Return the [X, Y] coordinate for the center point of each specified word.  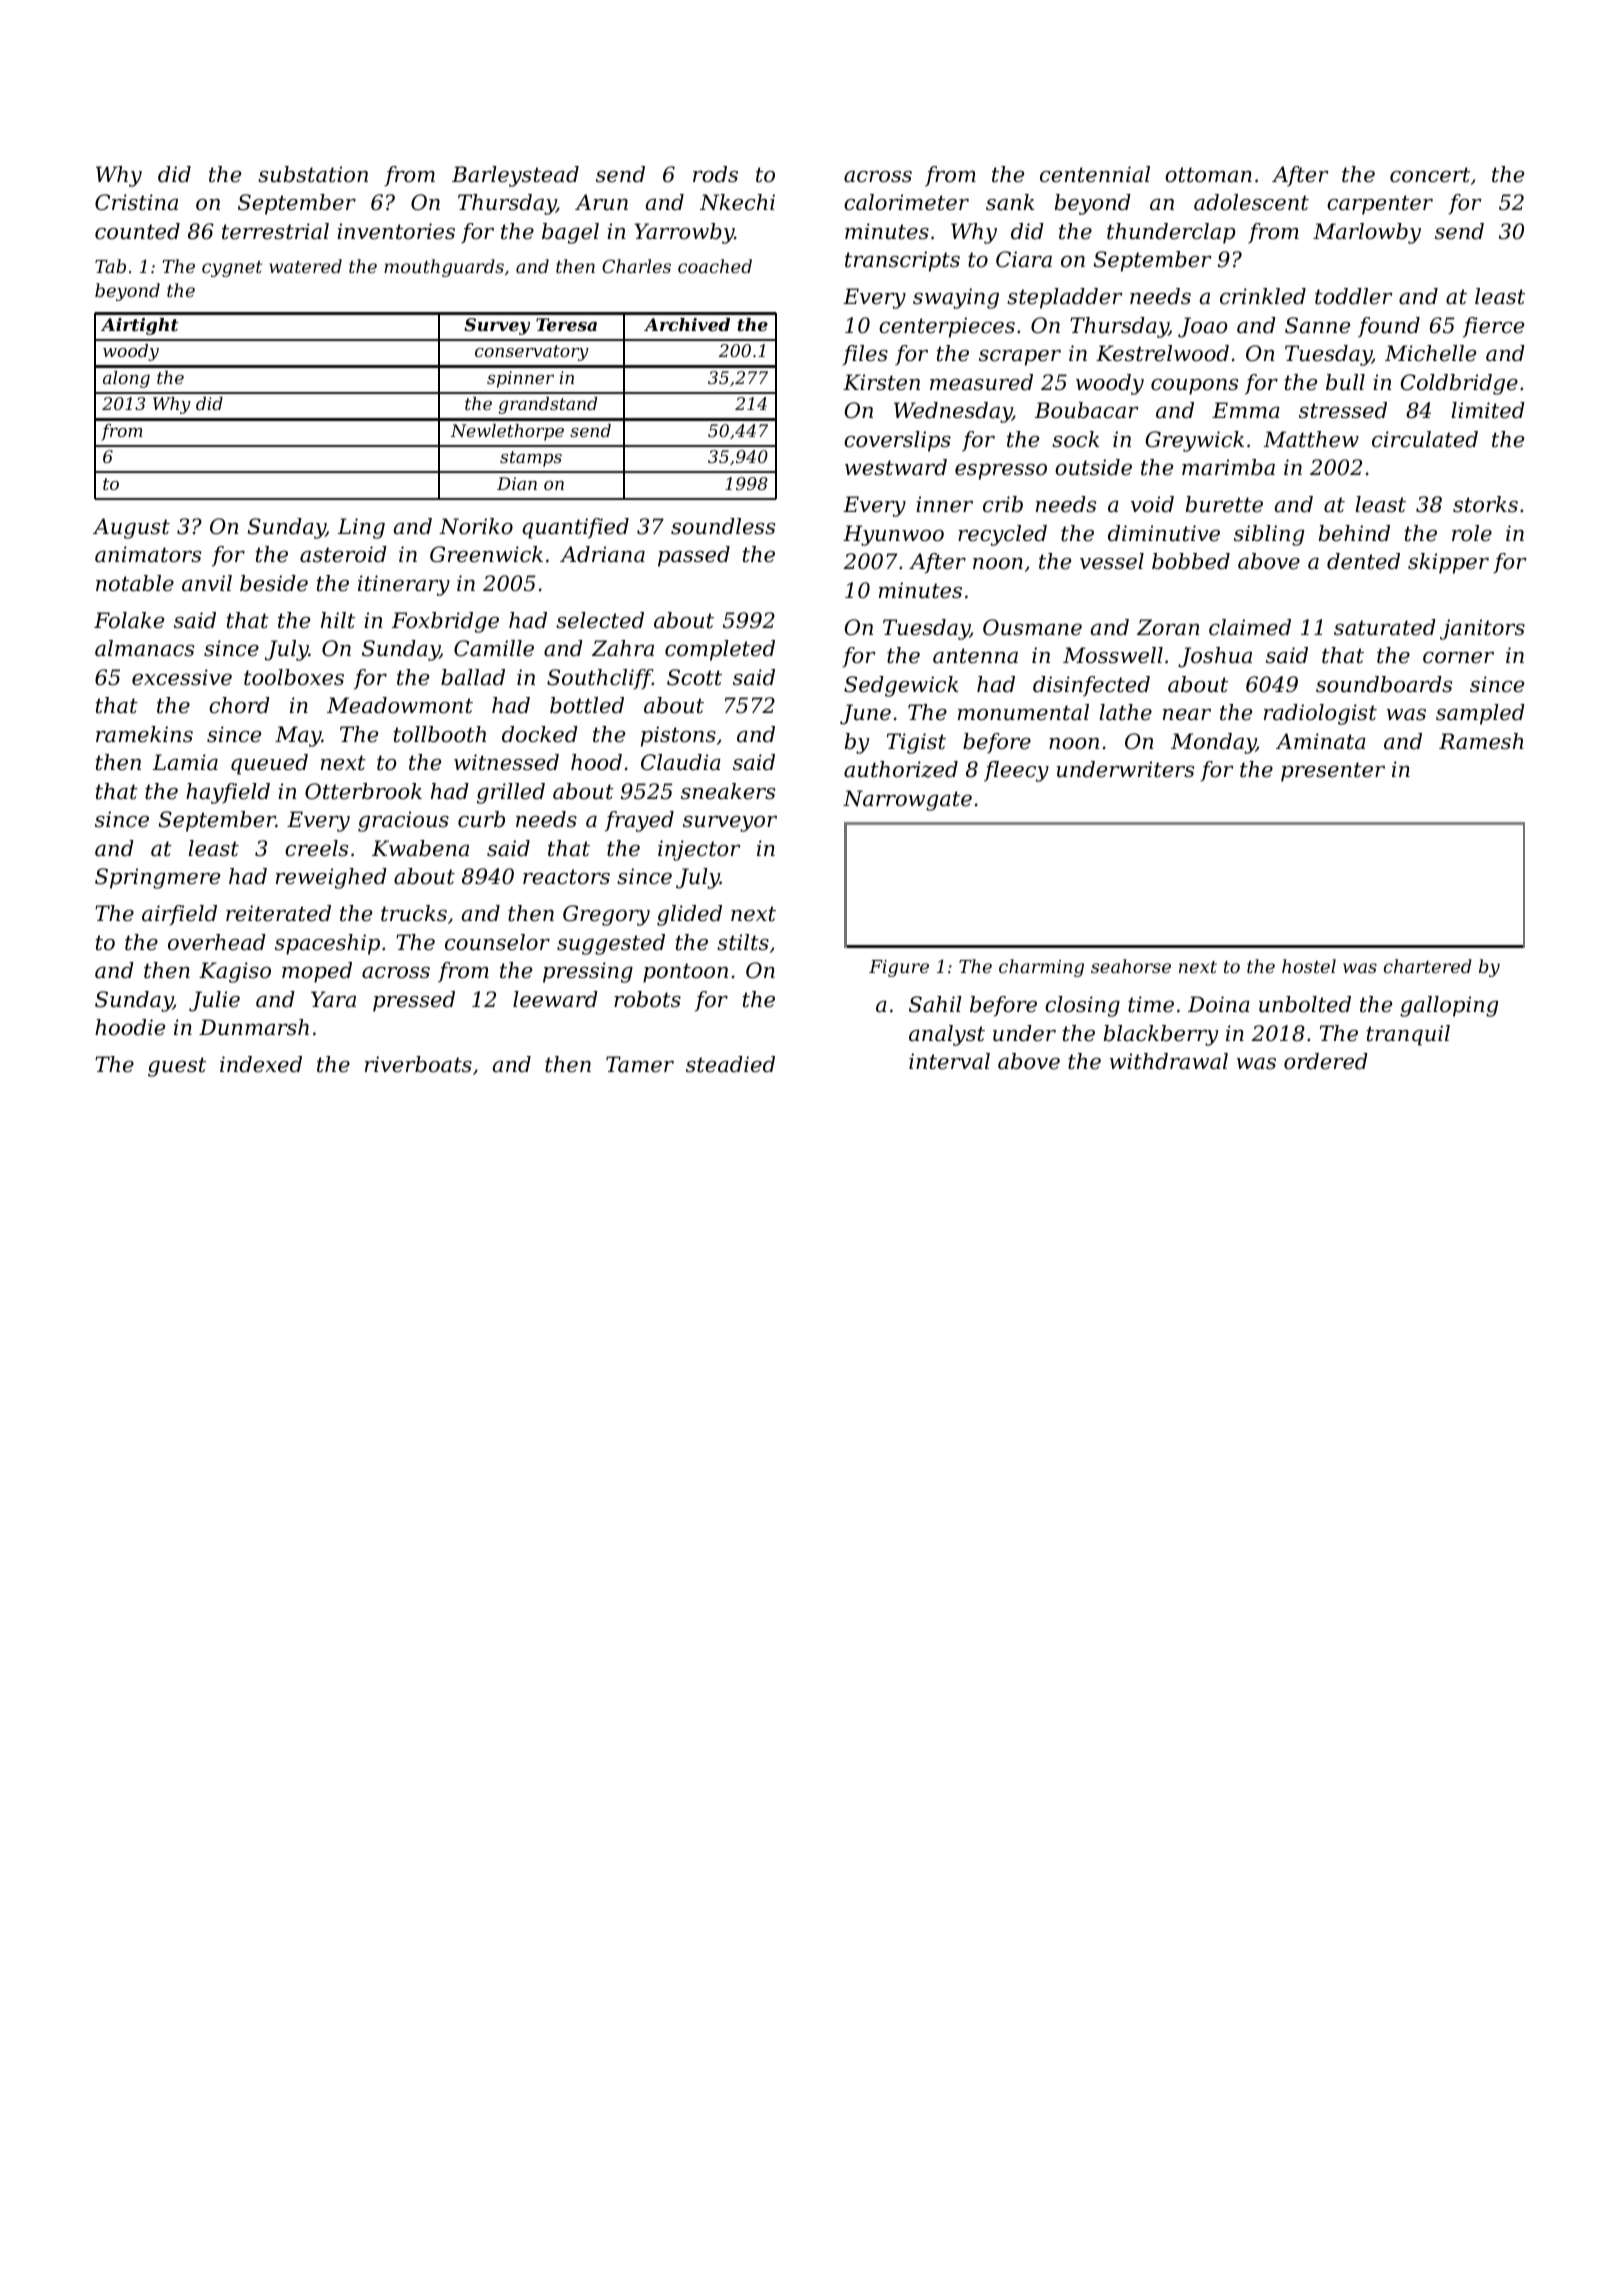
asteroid [343, 554]
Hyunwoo [893, 535]
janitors [1482, 629]
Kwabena [420, 848]
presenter [1333, 772]
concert [1430, 175]
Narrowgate [907, 800]
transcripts [902, 261]
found [1389, 327]
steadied [730, 1064]
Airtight [139, 326]
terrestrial [275, 231]
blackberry [1161, 1035]
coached [715, 266]
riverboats [418, 1064]
